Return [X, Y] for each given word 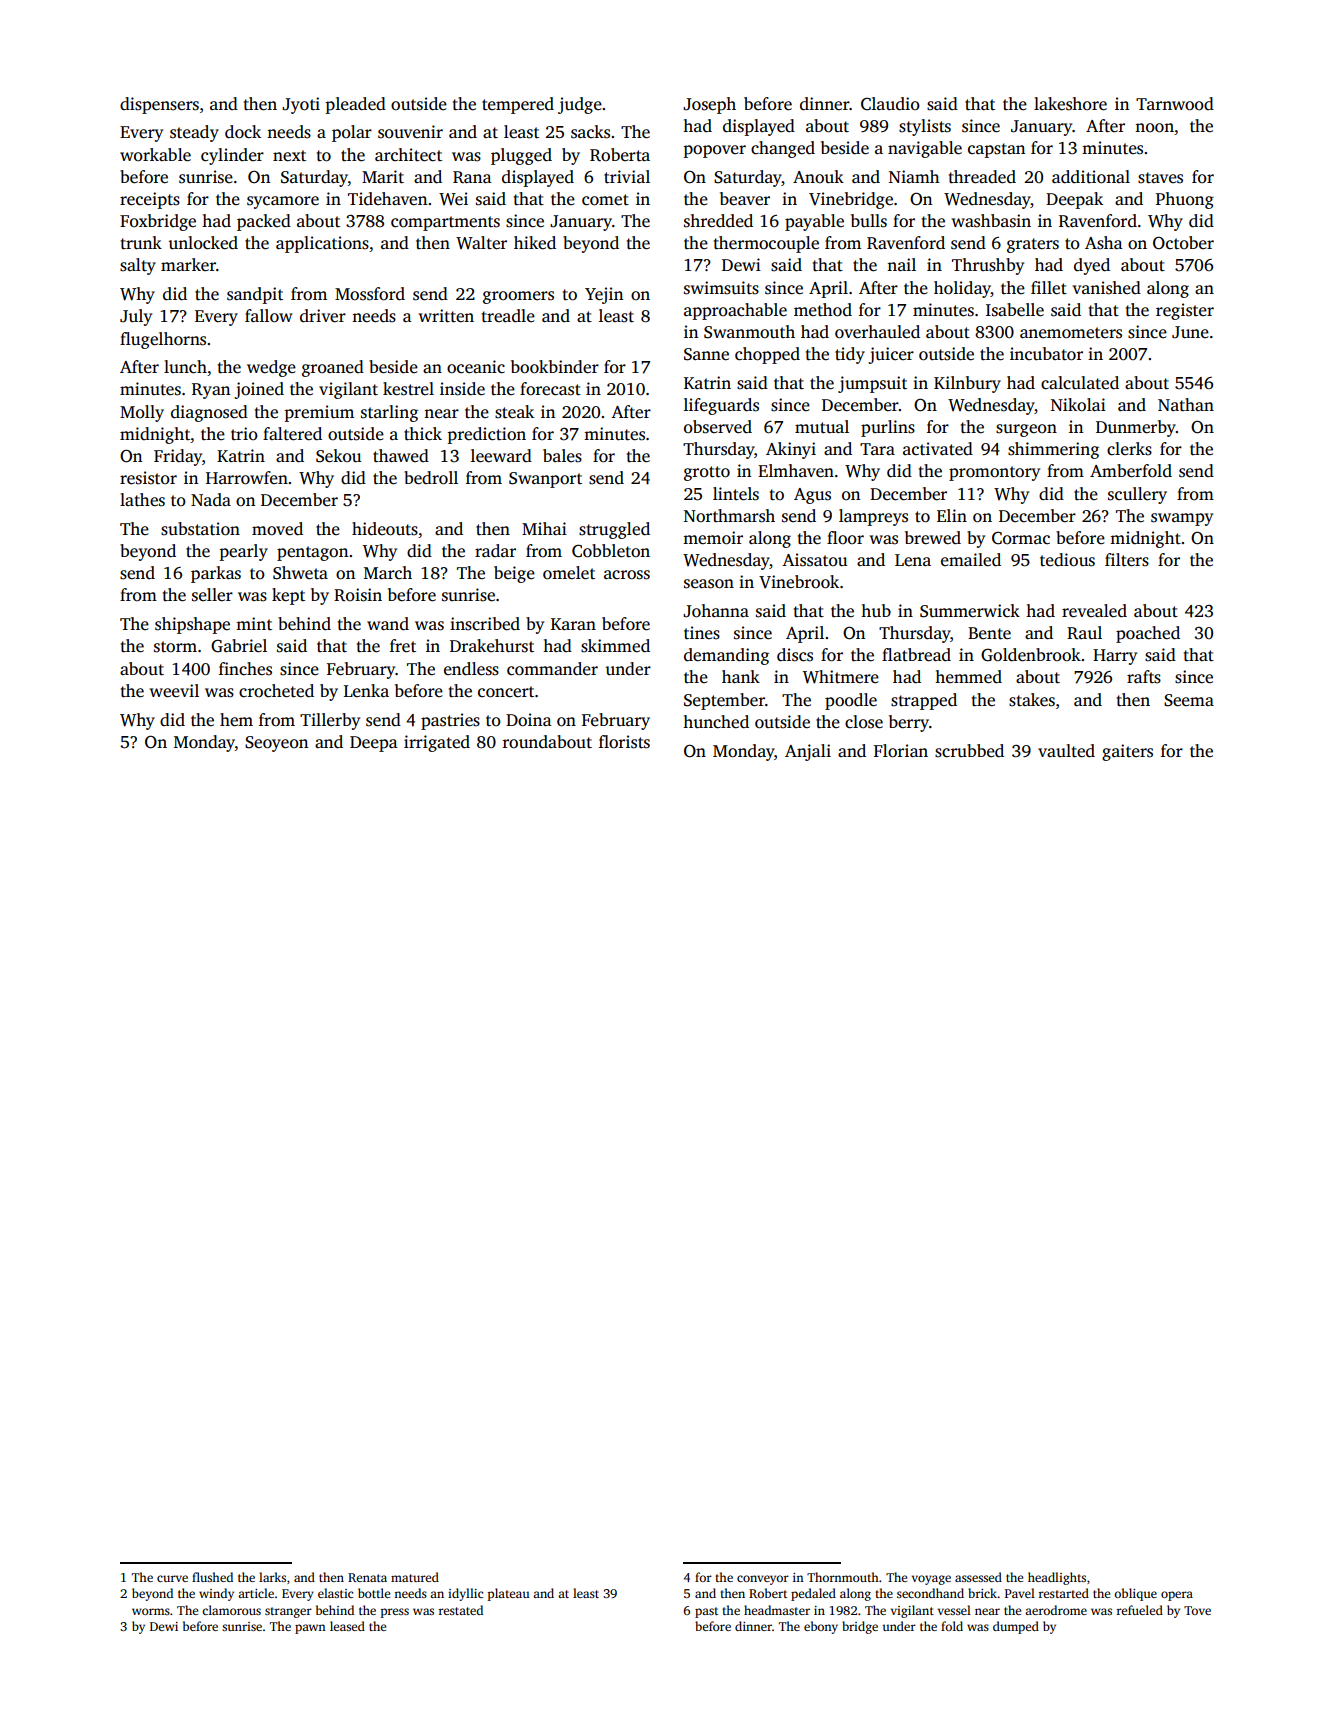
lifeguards [721, 406]
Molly [142, 413]
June [1190, 332]
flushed [212, 1577]
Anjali [808, 752]
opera [1177, 1596]
